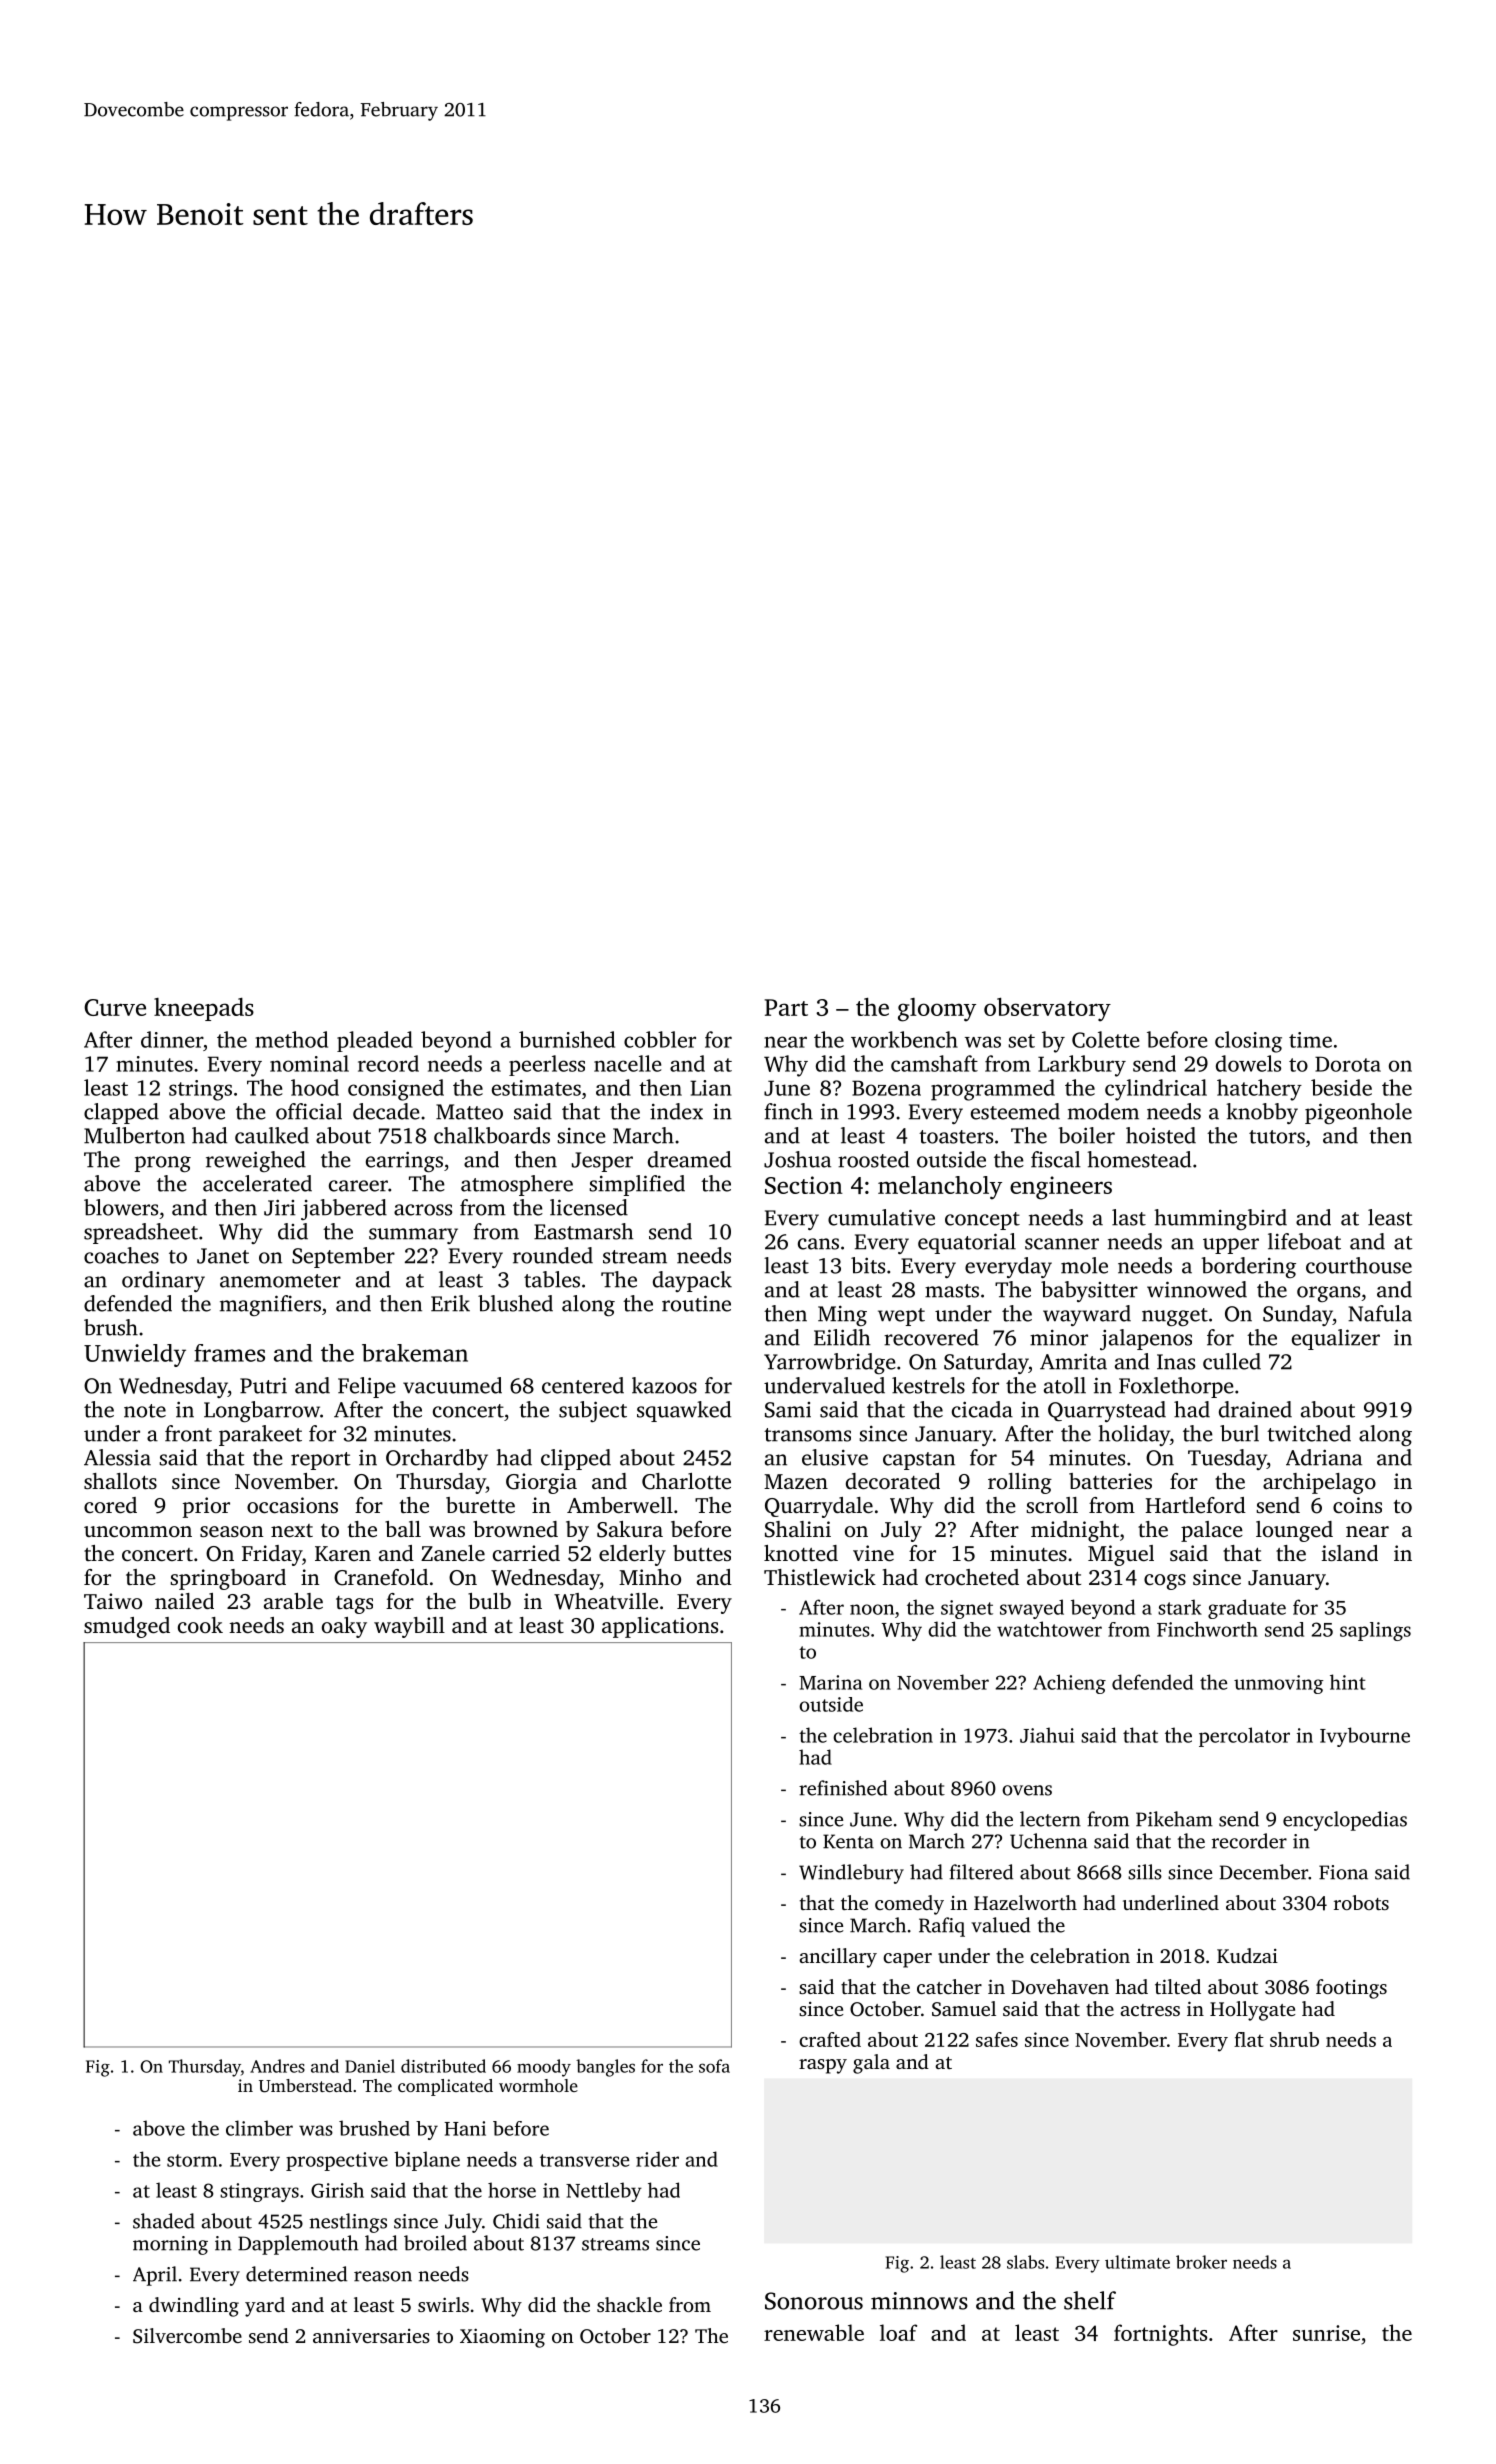 The image size is (1496, 2464). Describe the element at coordinates (370, 2066) in the screenshot. I see `Daniel` at that location.
